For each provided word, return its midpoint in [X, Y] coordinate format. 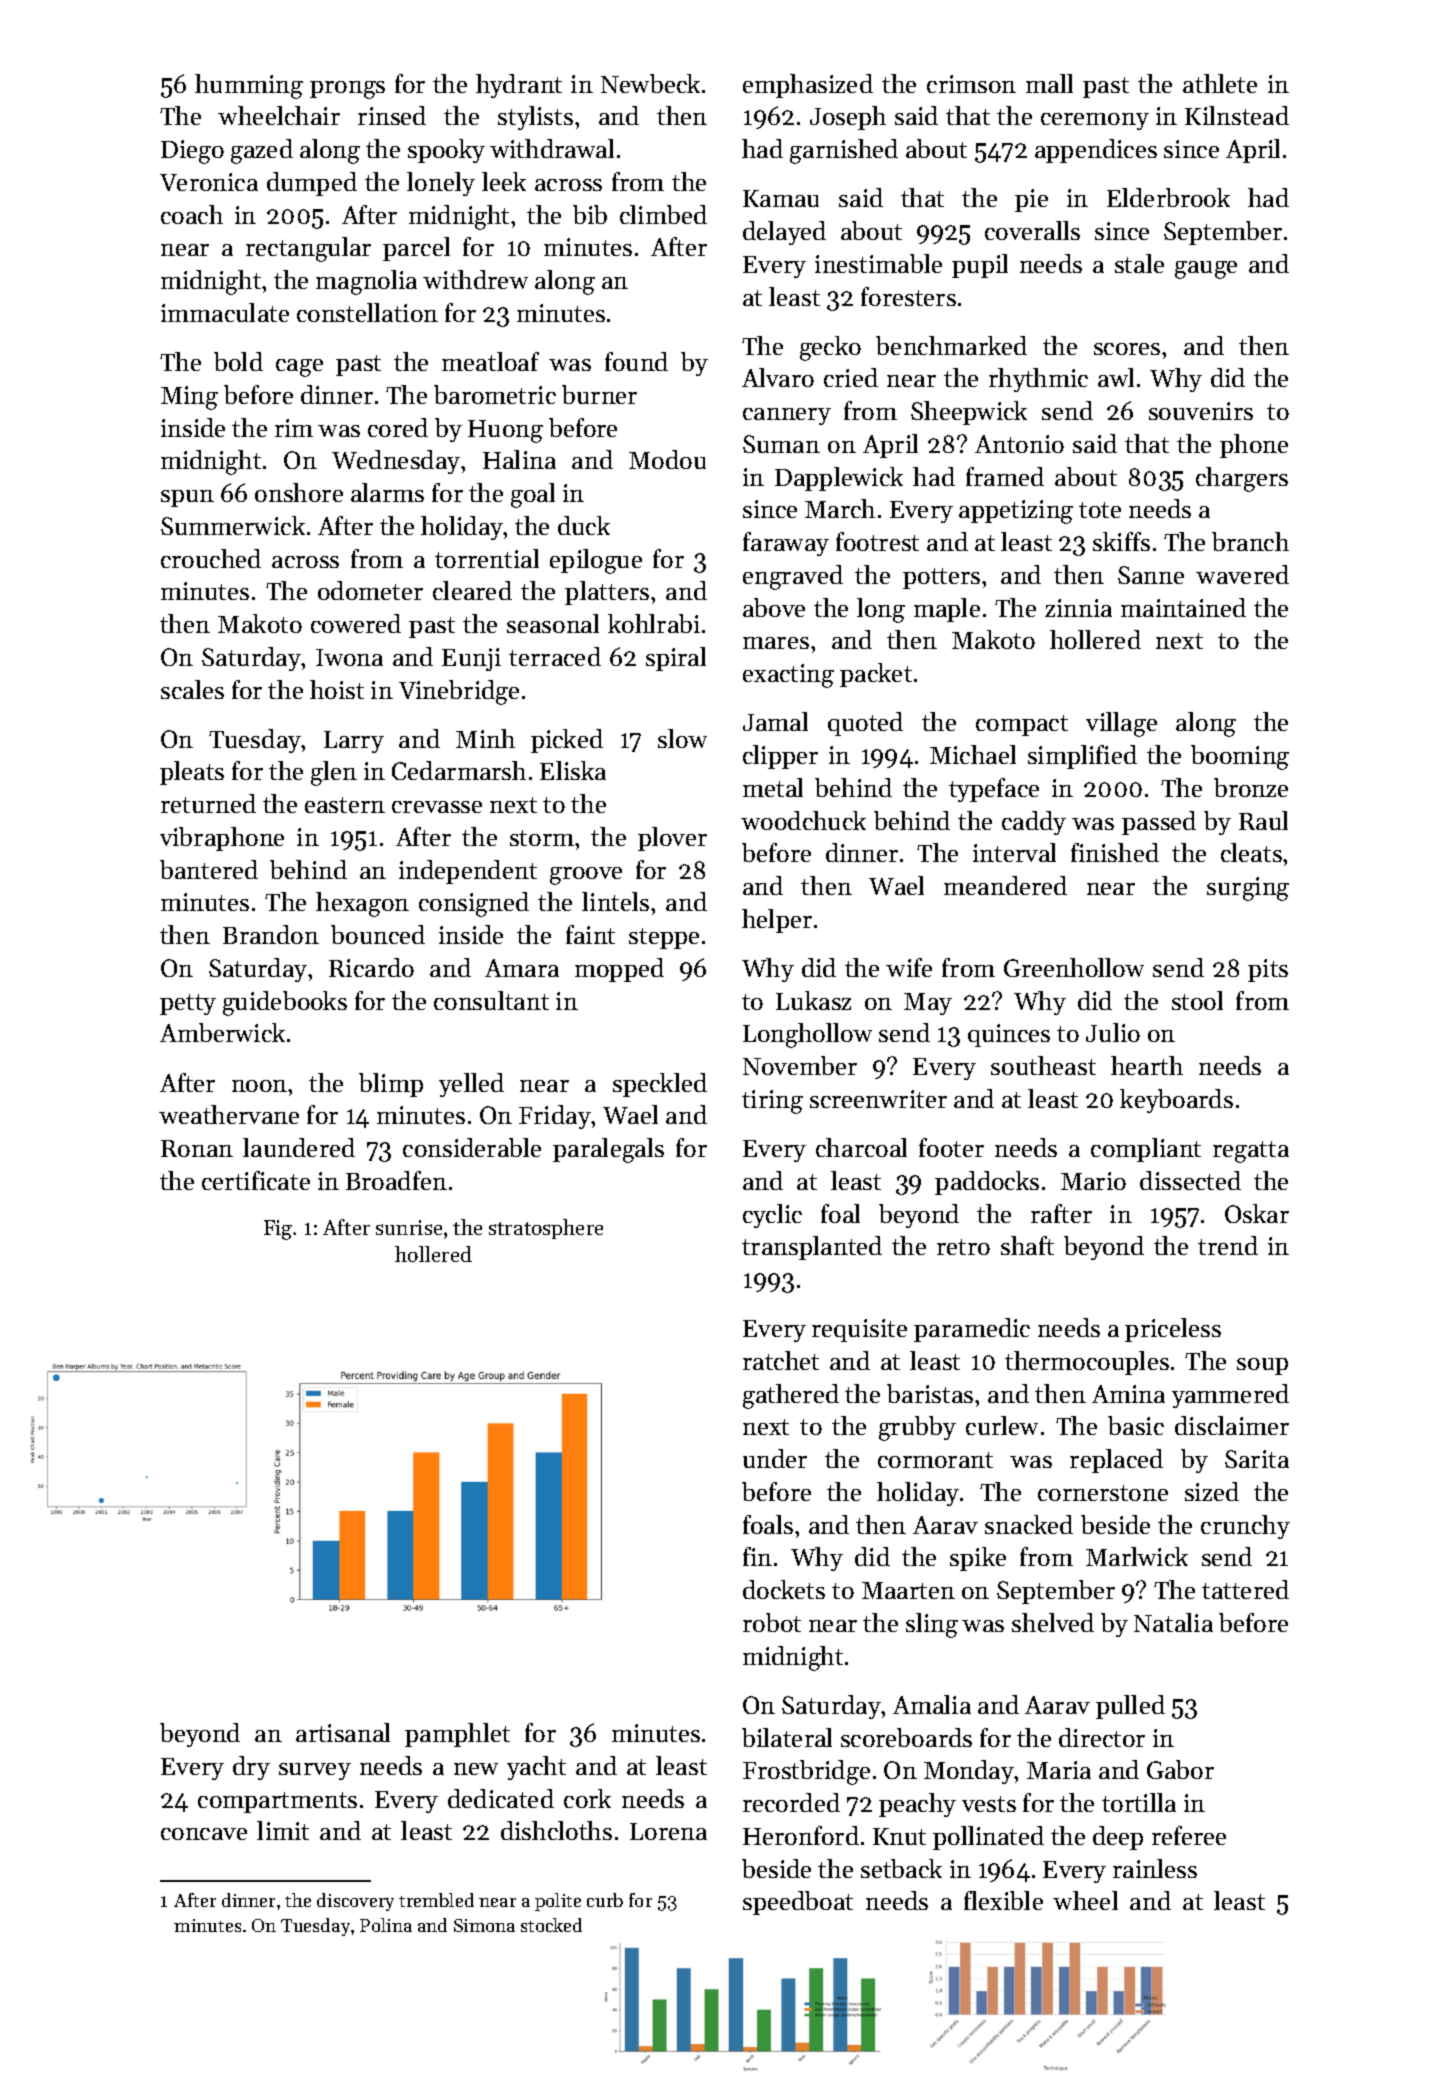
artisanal [343, 1732]
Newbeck [650, 83]
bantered [209, 869]
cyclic [772, 1216]
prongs [347, 90]
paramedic [972, 1330]
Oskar [1257, 1213]
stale [1139, 263]
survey [315, 1771]
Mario [1093, 1181]
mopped [619, 970]
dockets [784, 1589]
